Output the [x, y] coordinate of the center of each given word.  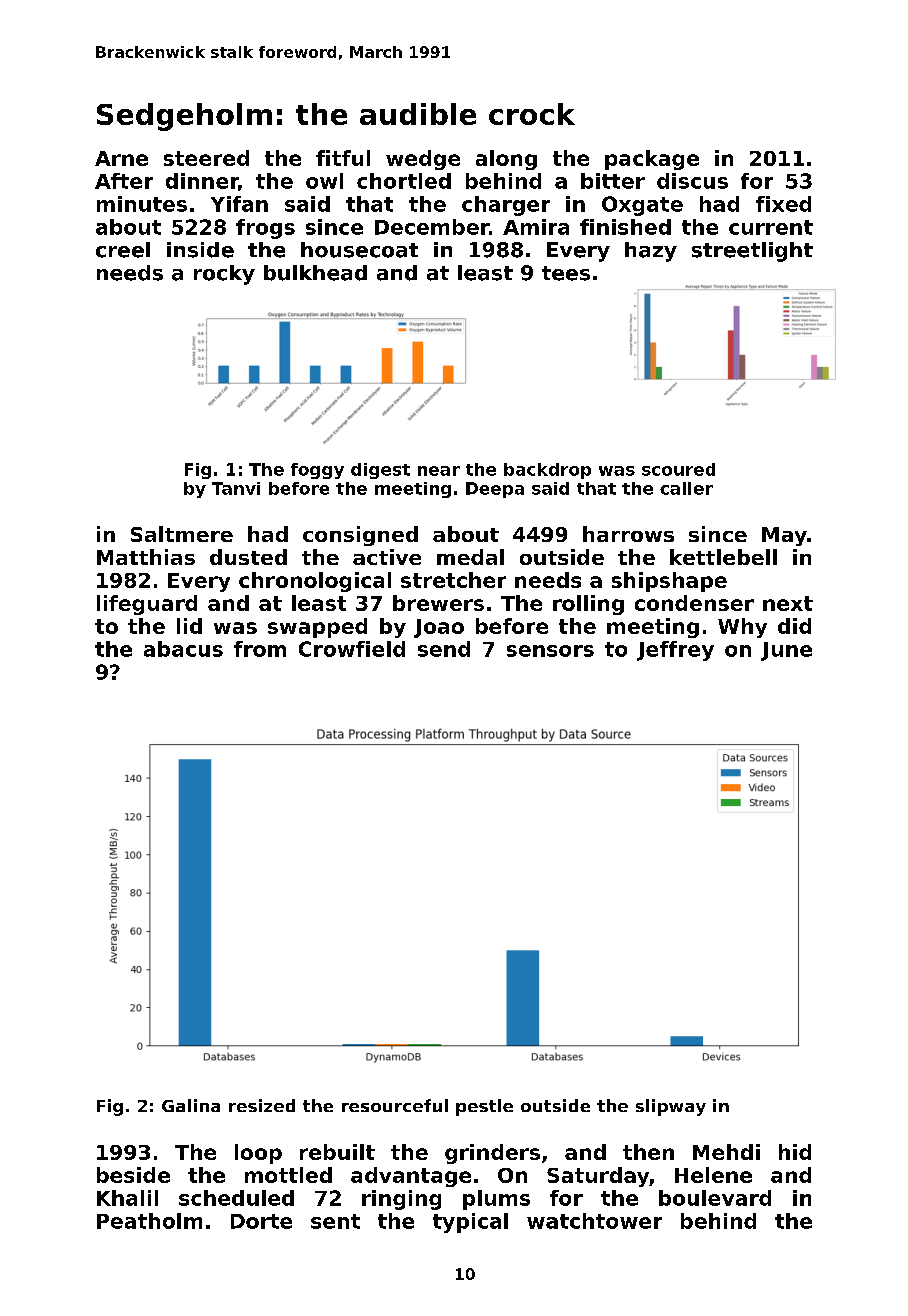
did [794, 626]
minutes [142, 204]
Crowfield [352, 649]
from [260, 649]
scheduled [236, 1198]
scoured [678, 469]
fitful [343, 158]
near [439, 471]
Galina [191, 1105]
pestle [484, 1107]
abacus [183, 649]
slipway [671, 1107]
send [444, 649]
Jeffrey [675, 651]
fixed [783, 204]
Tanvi [236, 488]
